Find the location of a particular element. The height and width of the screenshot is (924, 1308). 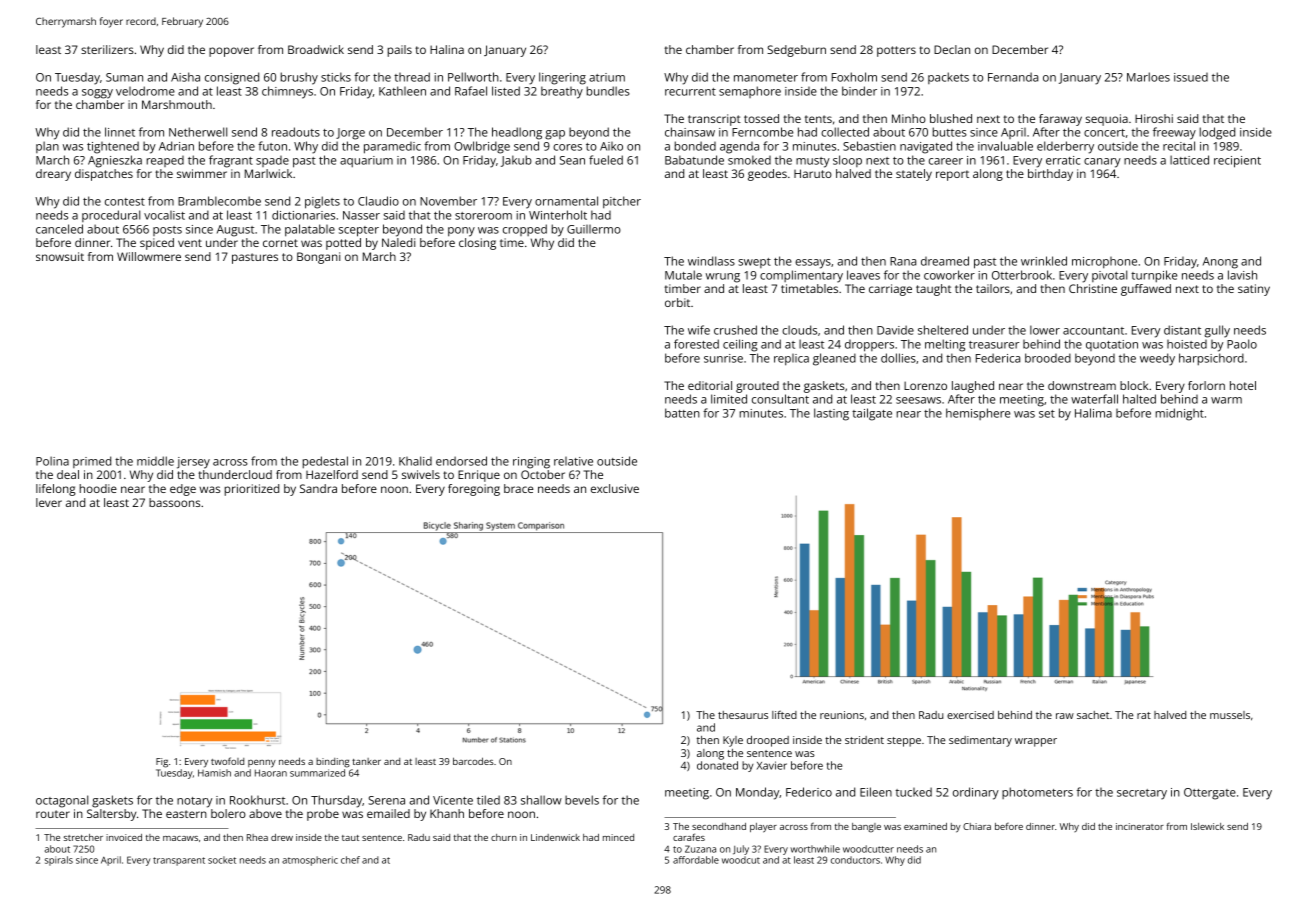

sachet is located at coordinates (1093, 715).
